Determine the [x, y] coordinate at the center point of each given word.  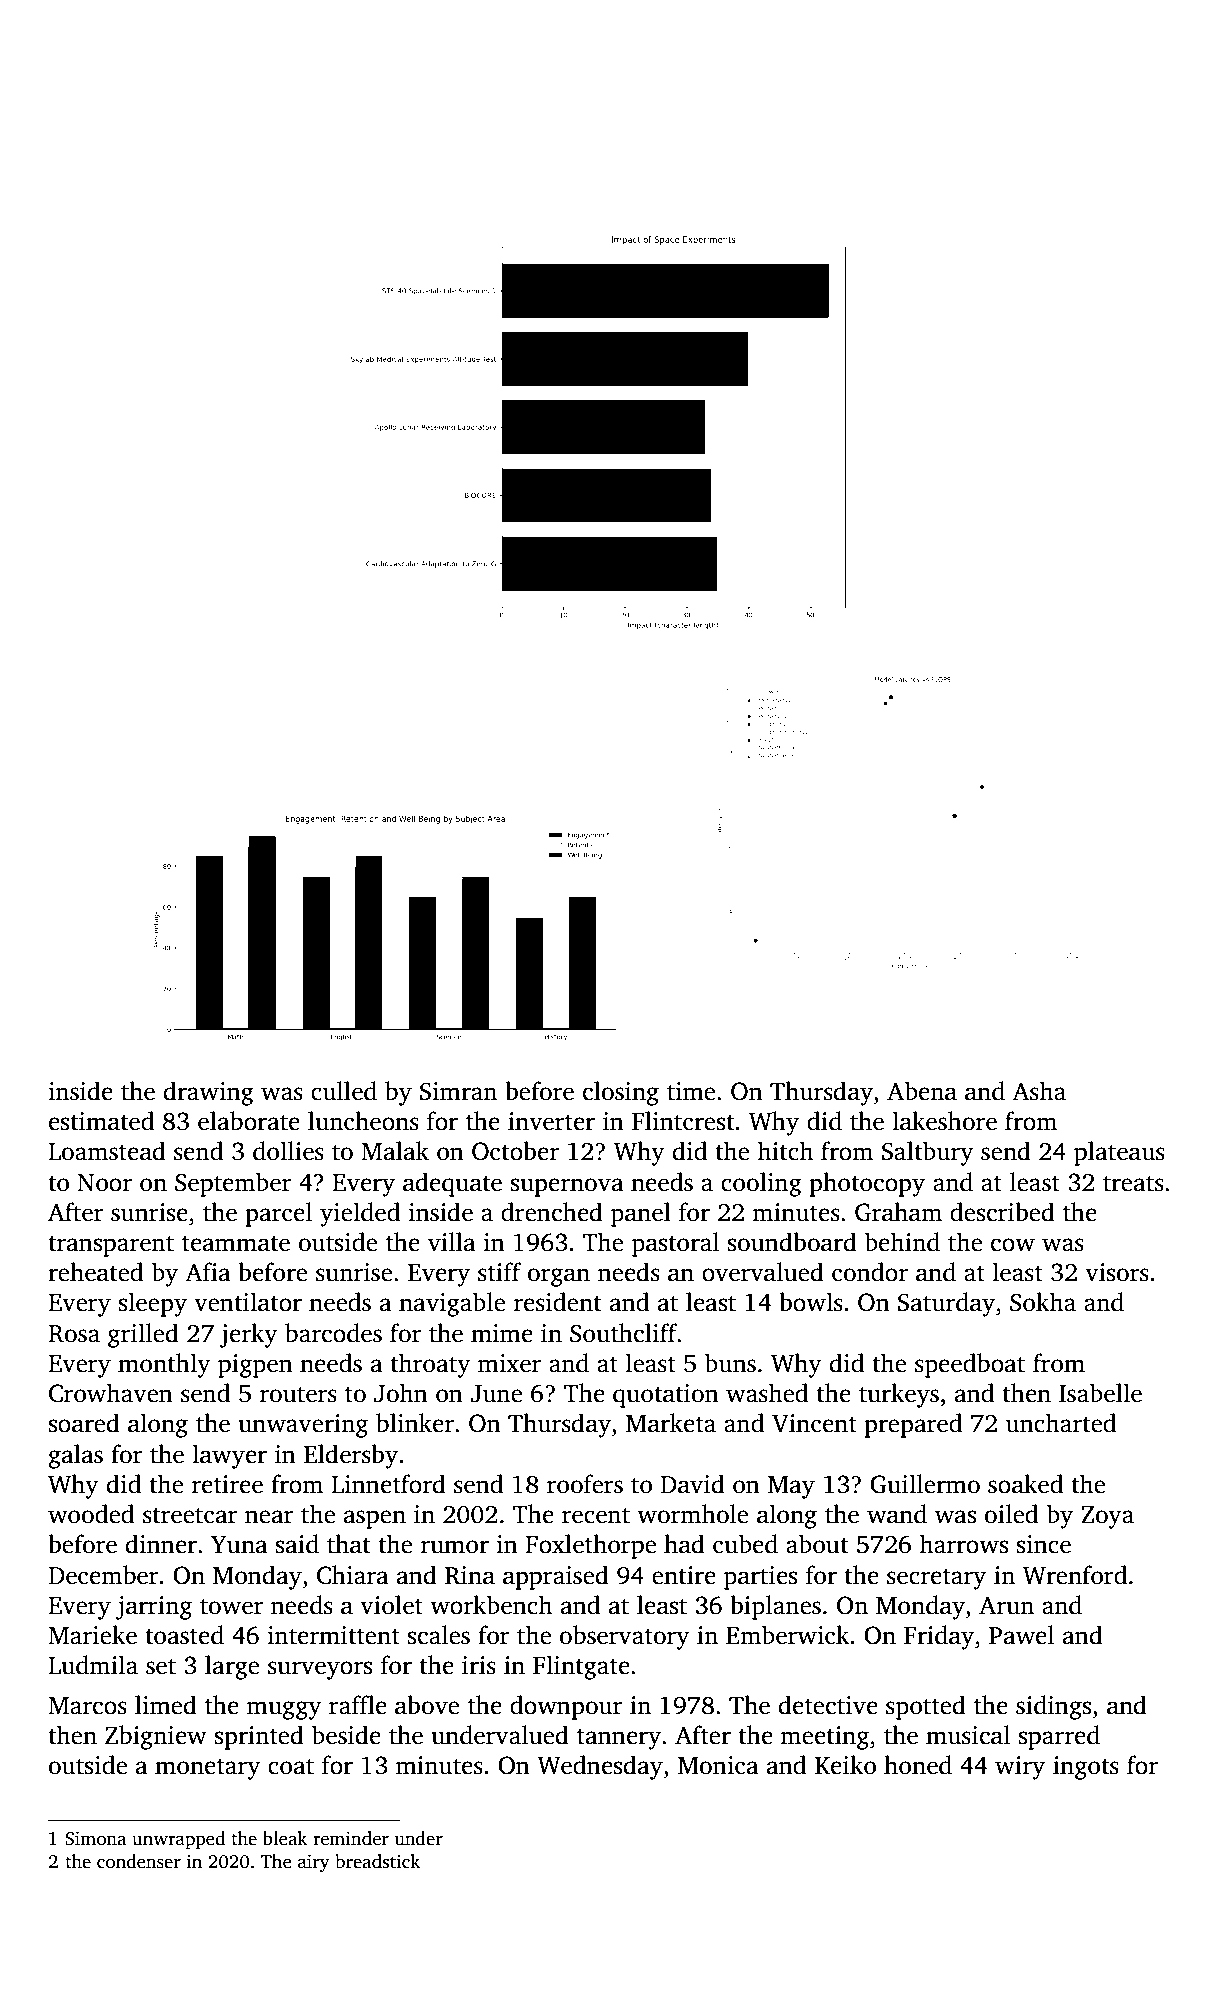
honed [918, 1765]
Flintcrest [683, 1121]
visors [1117, 1272]
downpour [566, 1707]
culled [344, 1091]
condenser [139, 1861]
